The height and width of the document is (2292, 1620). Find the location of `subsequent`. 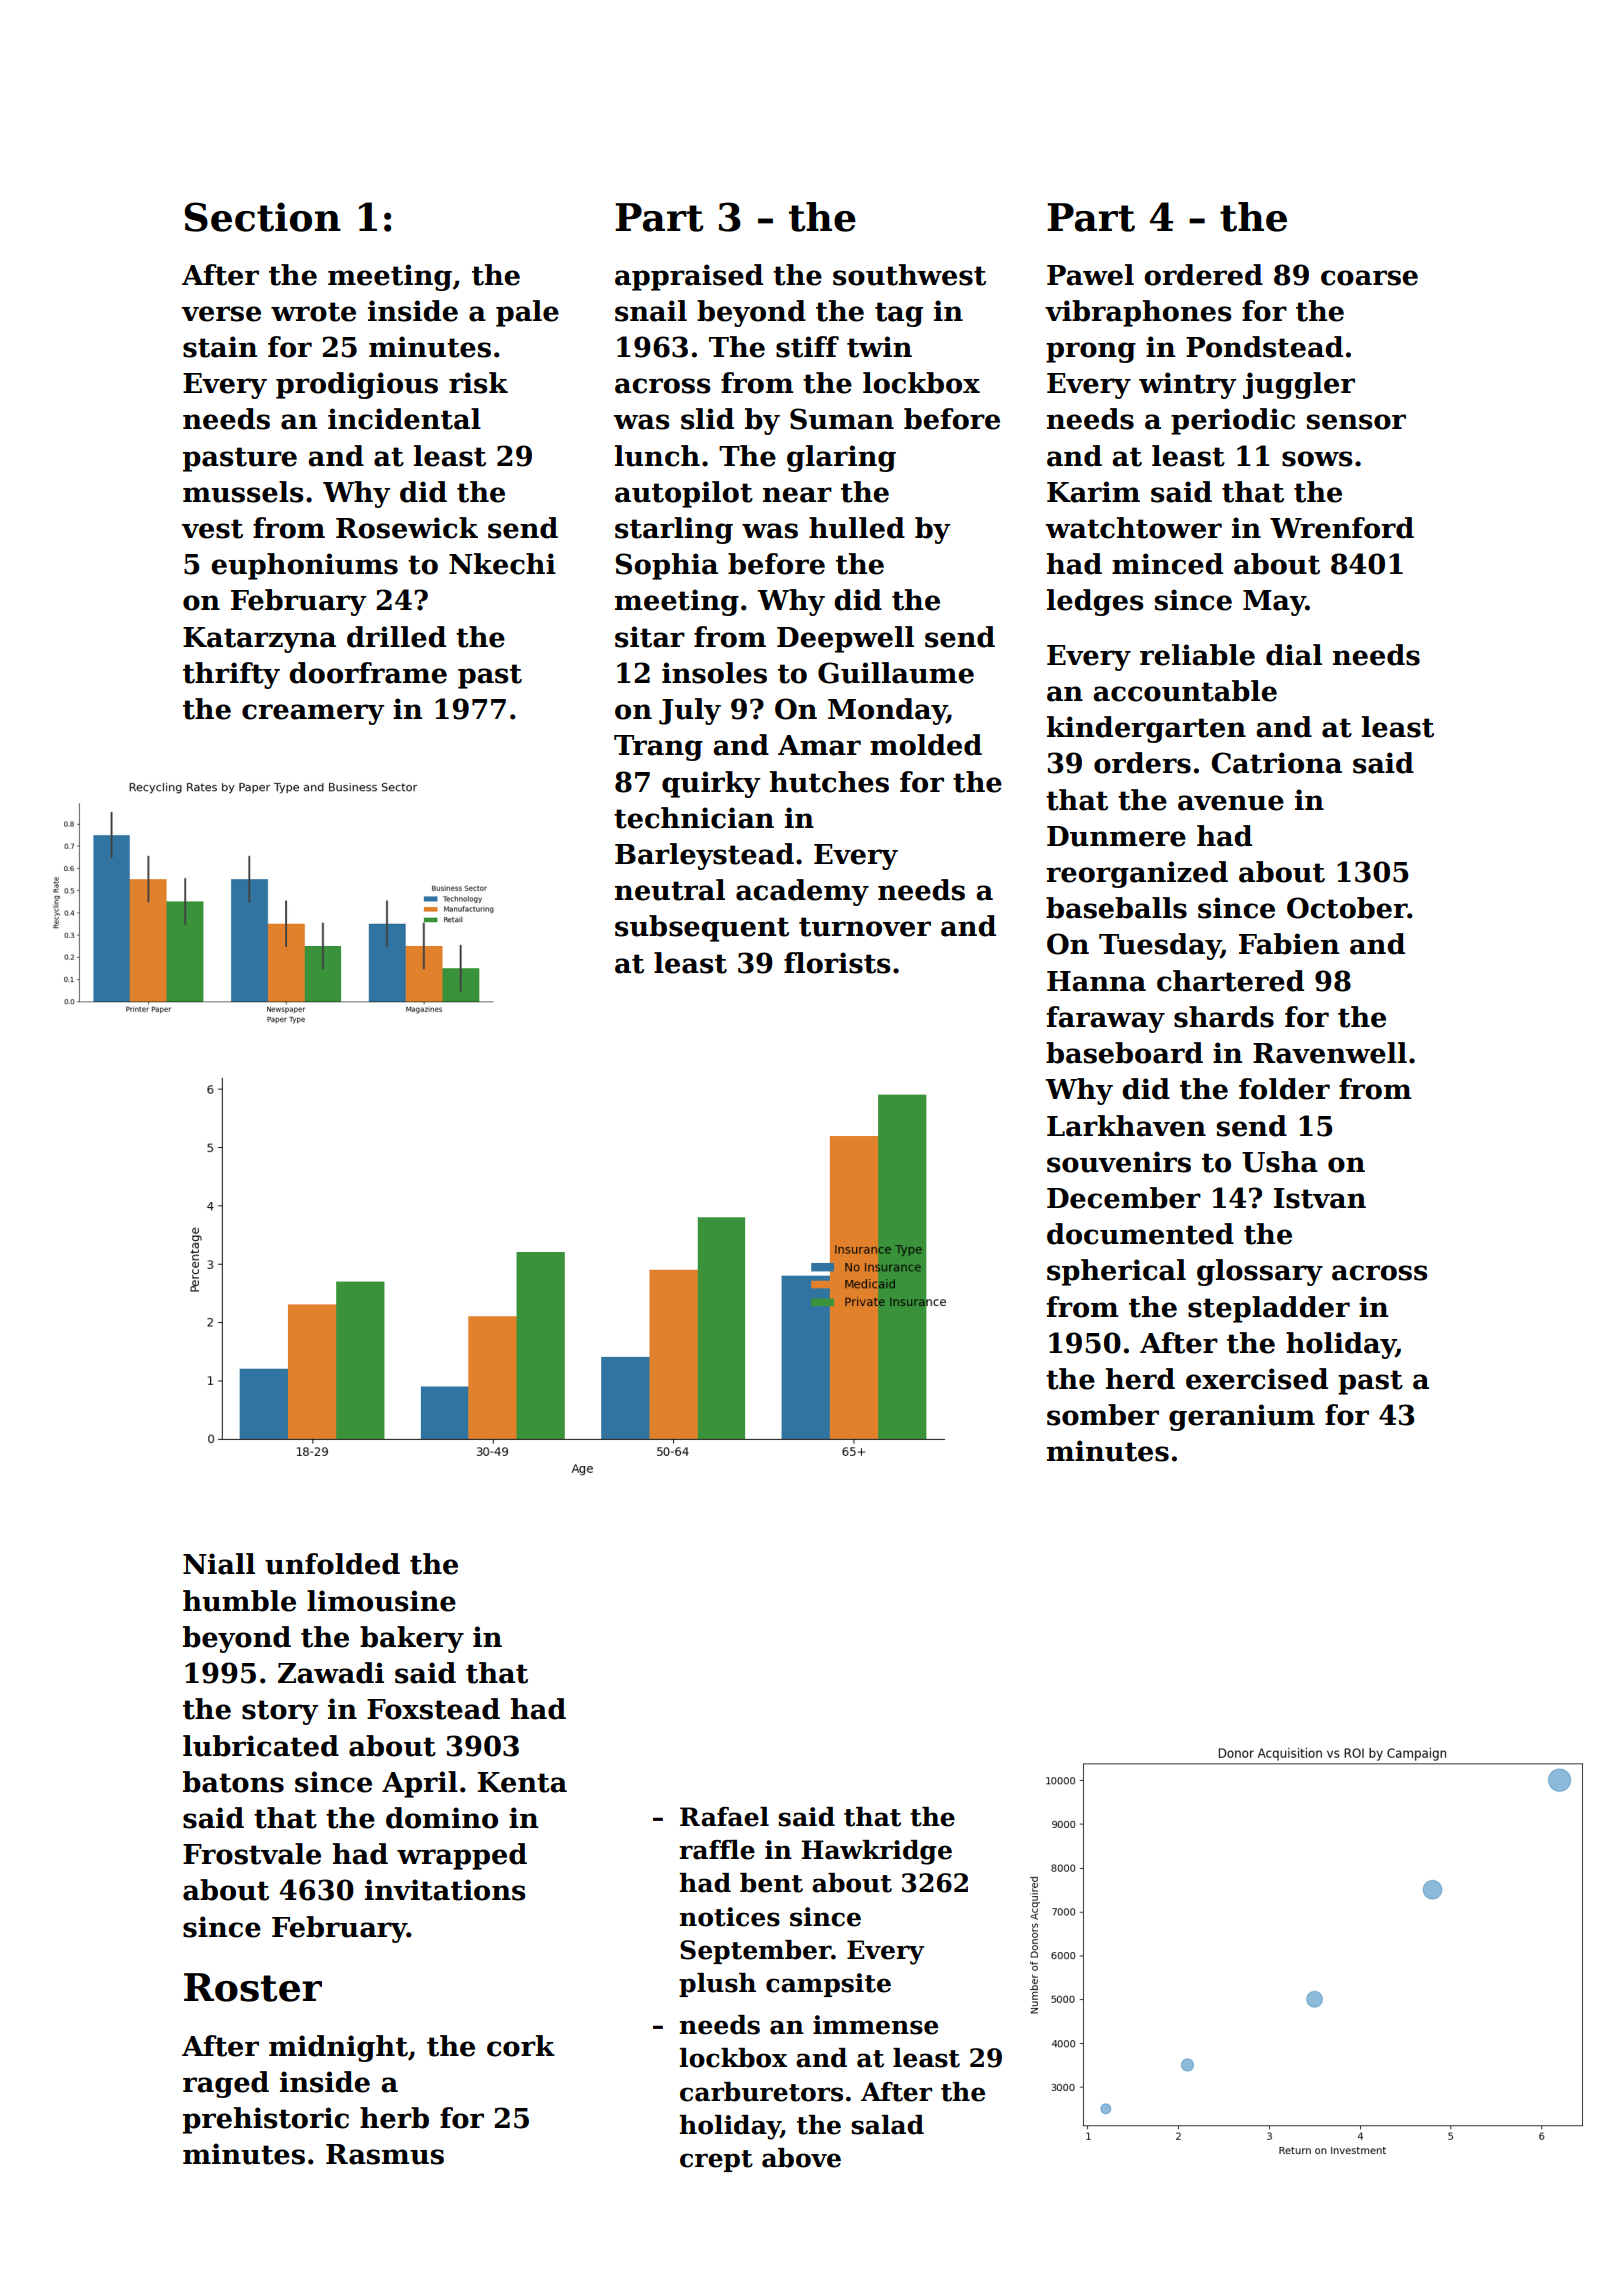

subsequent is located at coordinates (702, 928).
